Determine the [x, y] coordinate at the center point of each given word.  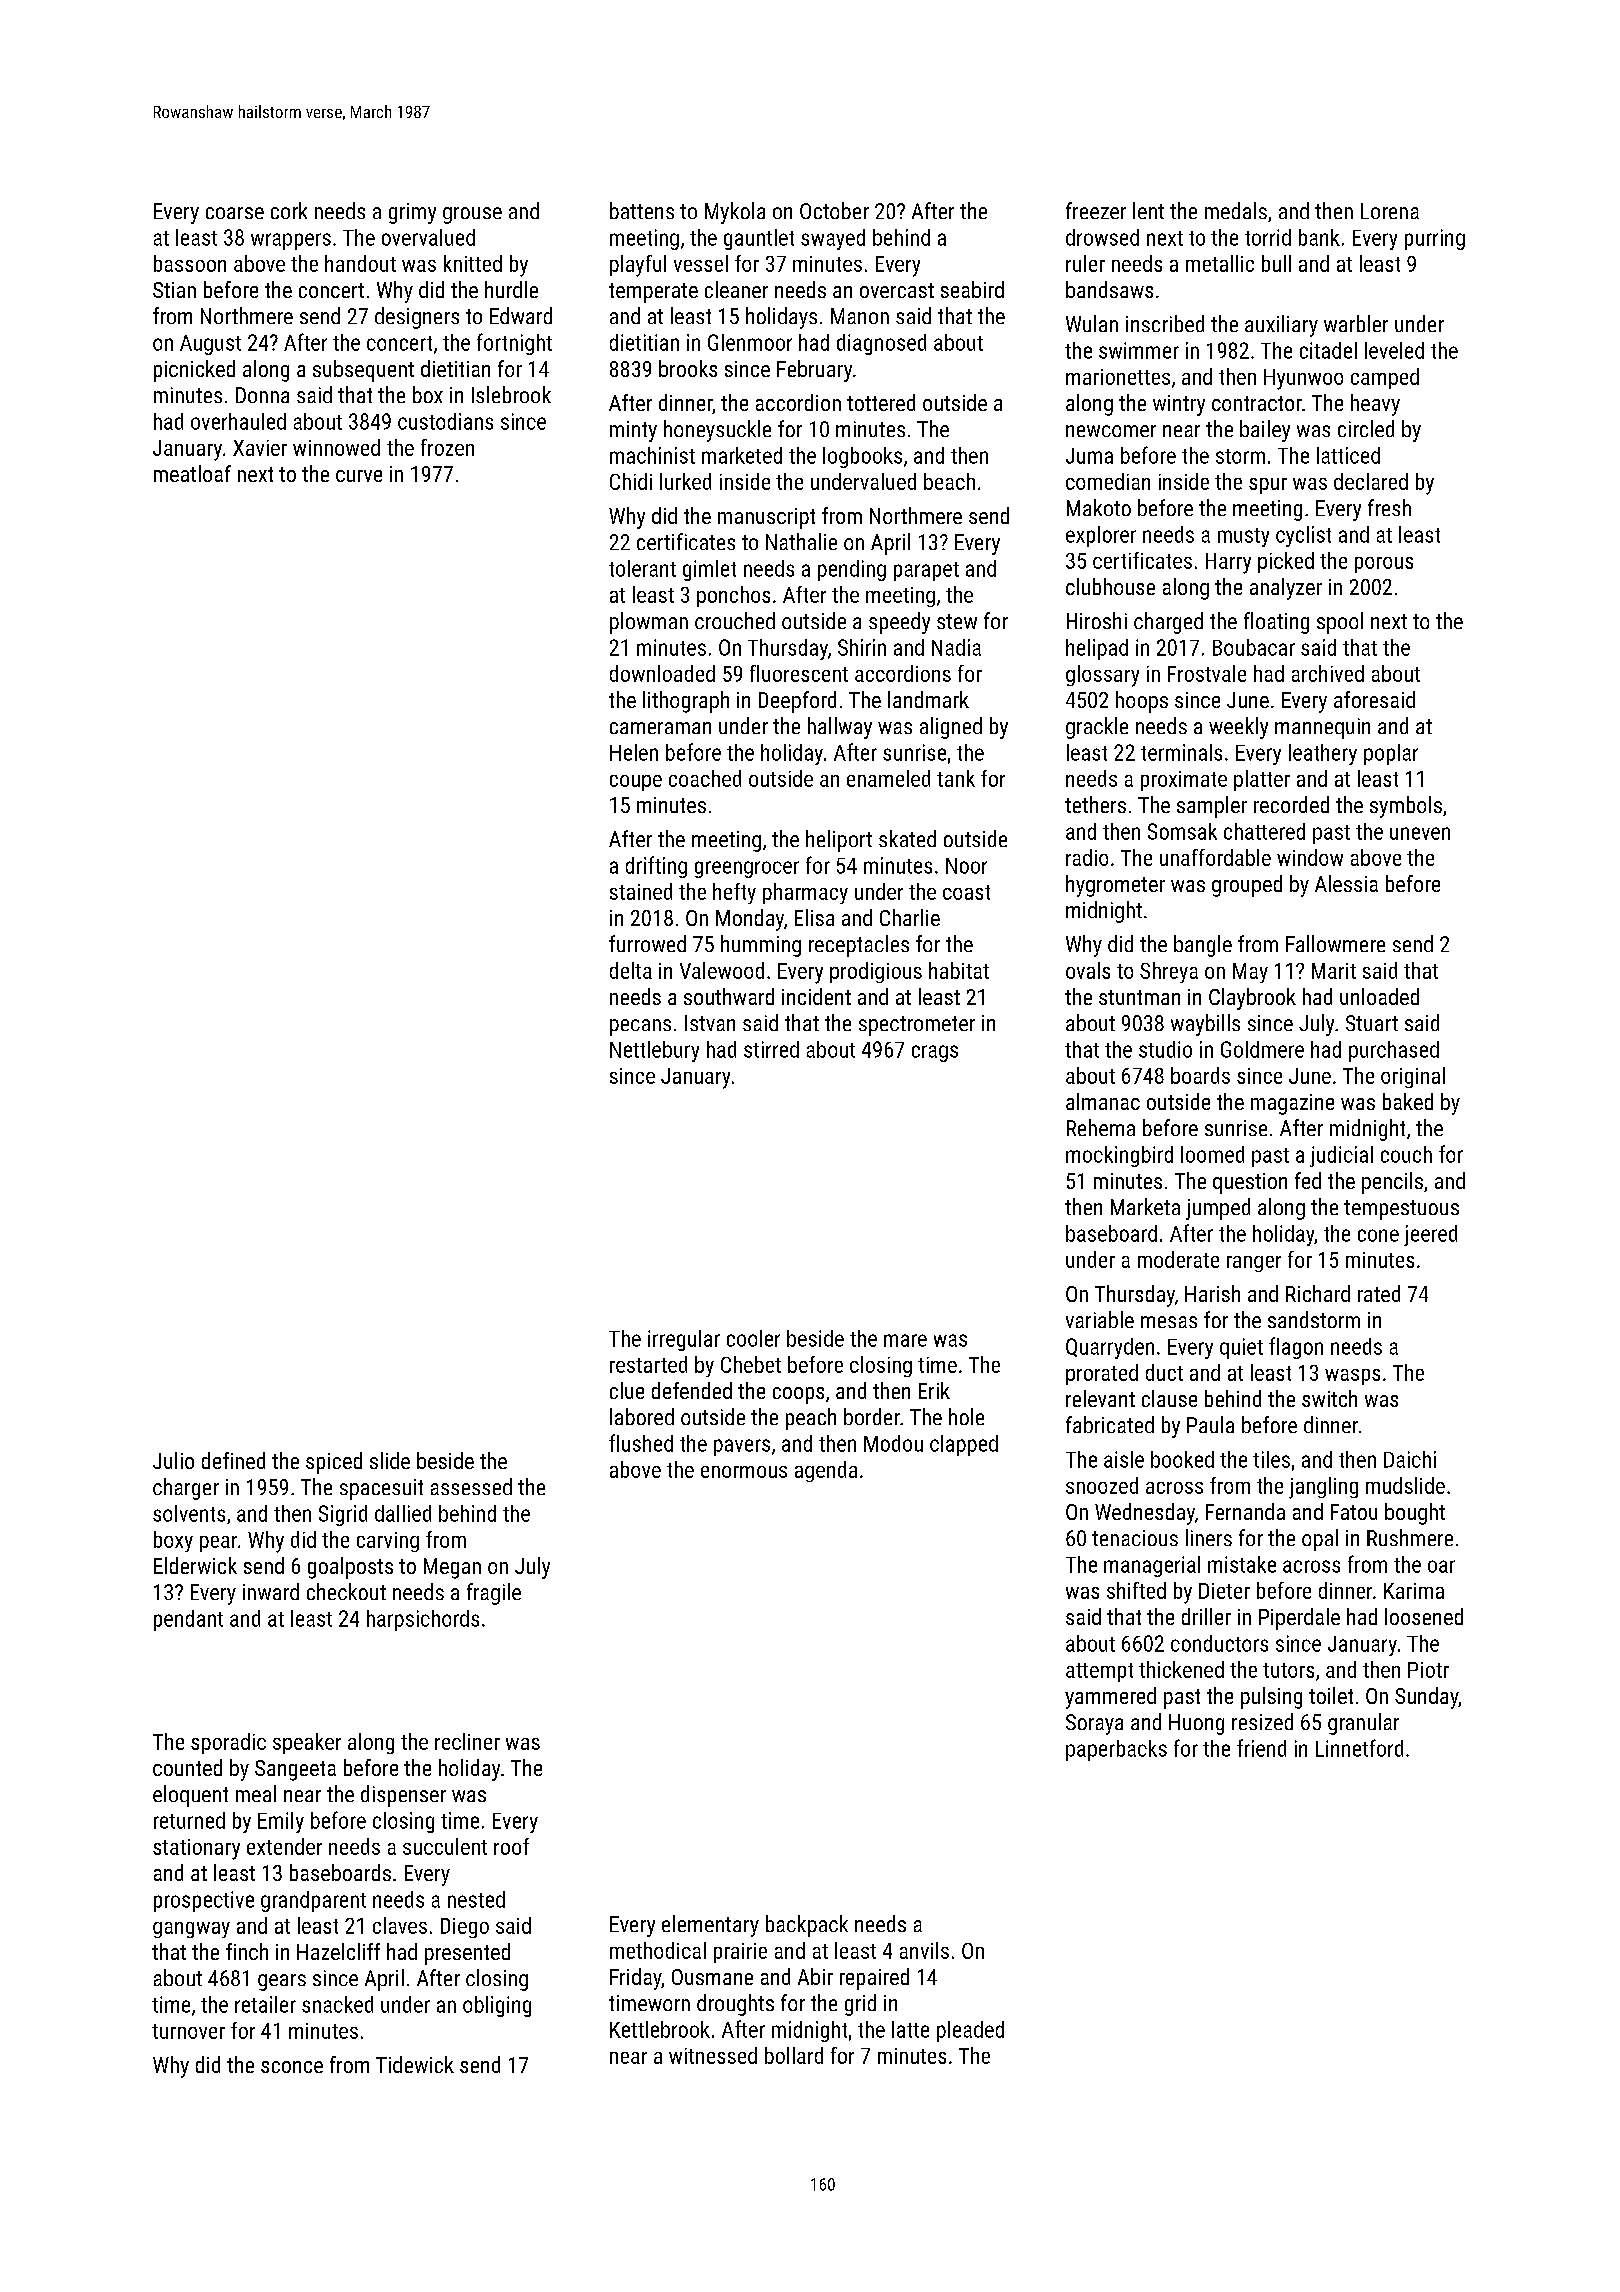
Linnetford [1359, 1748]
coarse [235, 213]
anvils [924, 1950]
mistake [1242, 1564]
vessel [701, 263]
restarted [648, 1364]
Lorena [1390, 211]
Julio [173, 1460]
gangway [191, 1930]
